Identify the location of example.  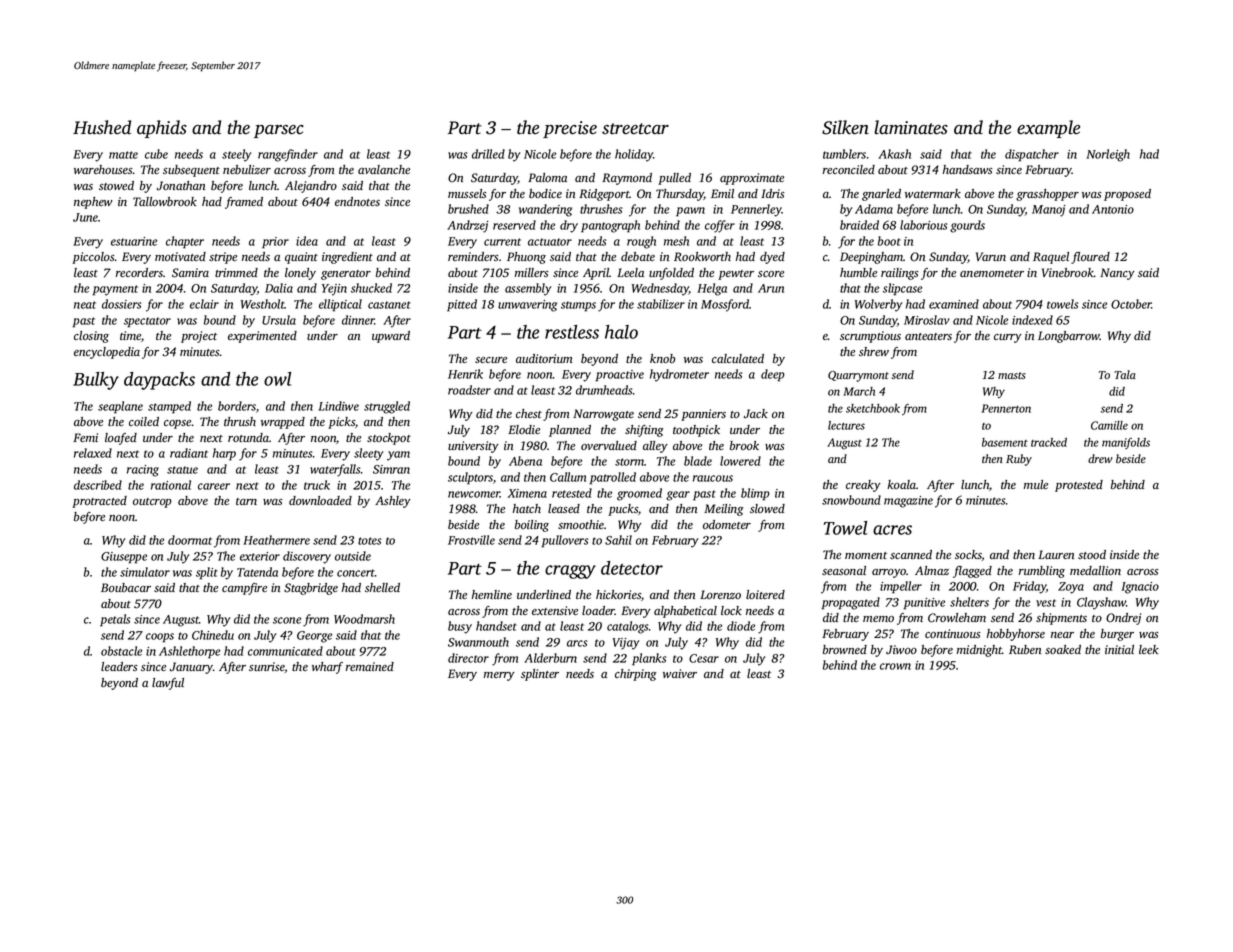
(1048, 129).
